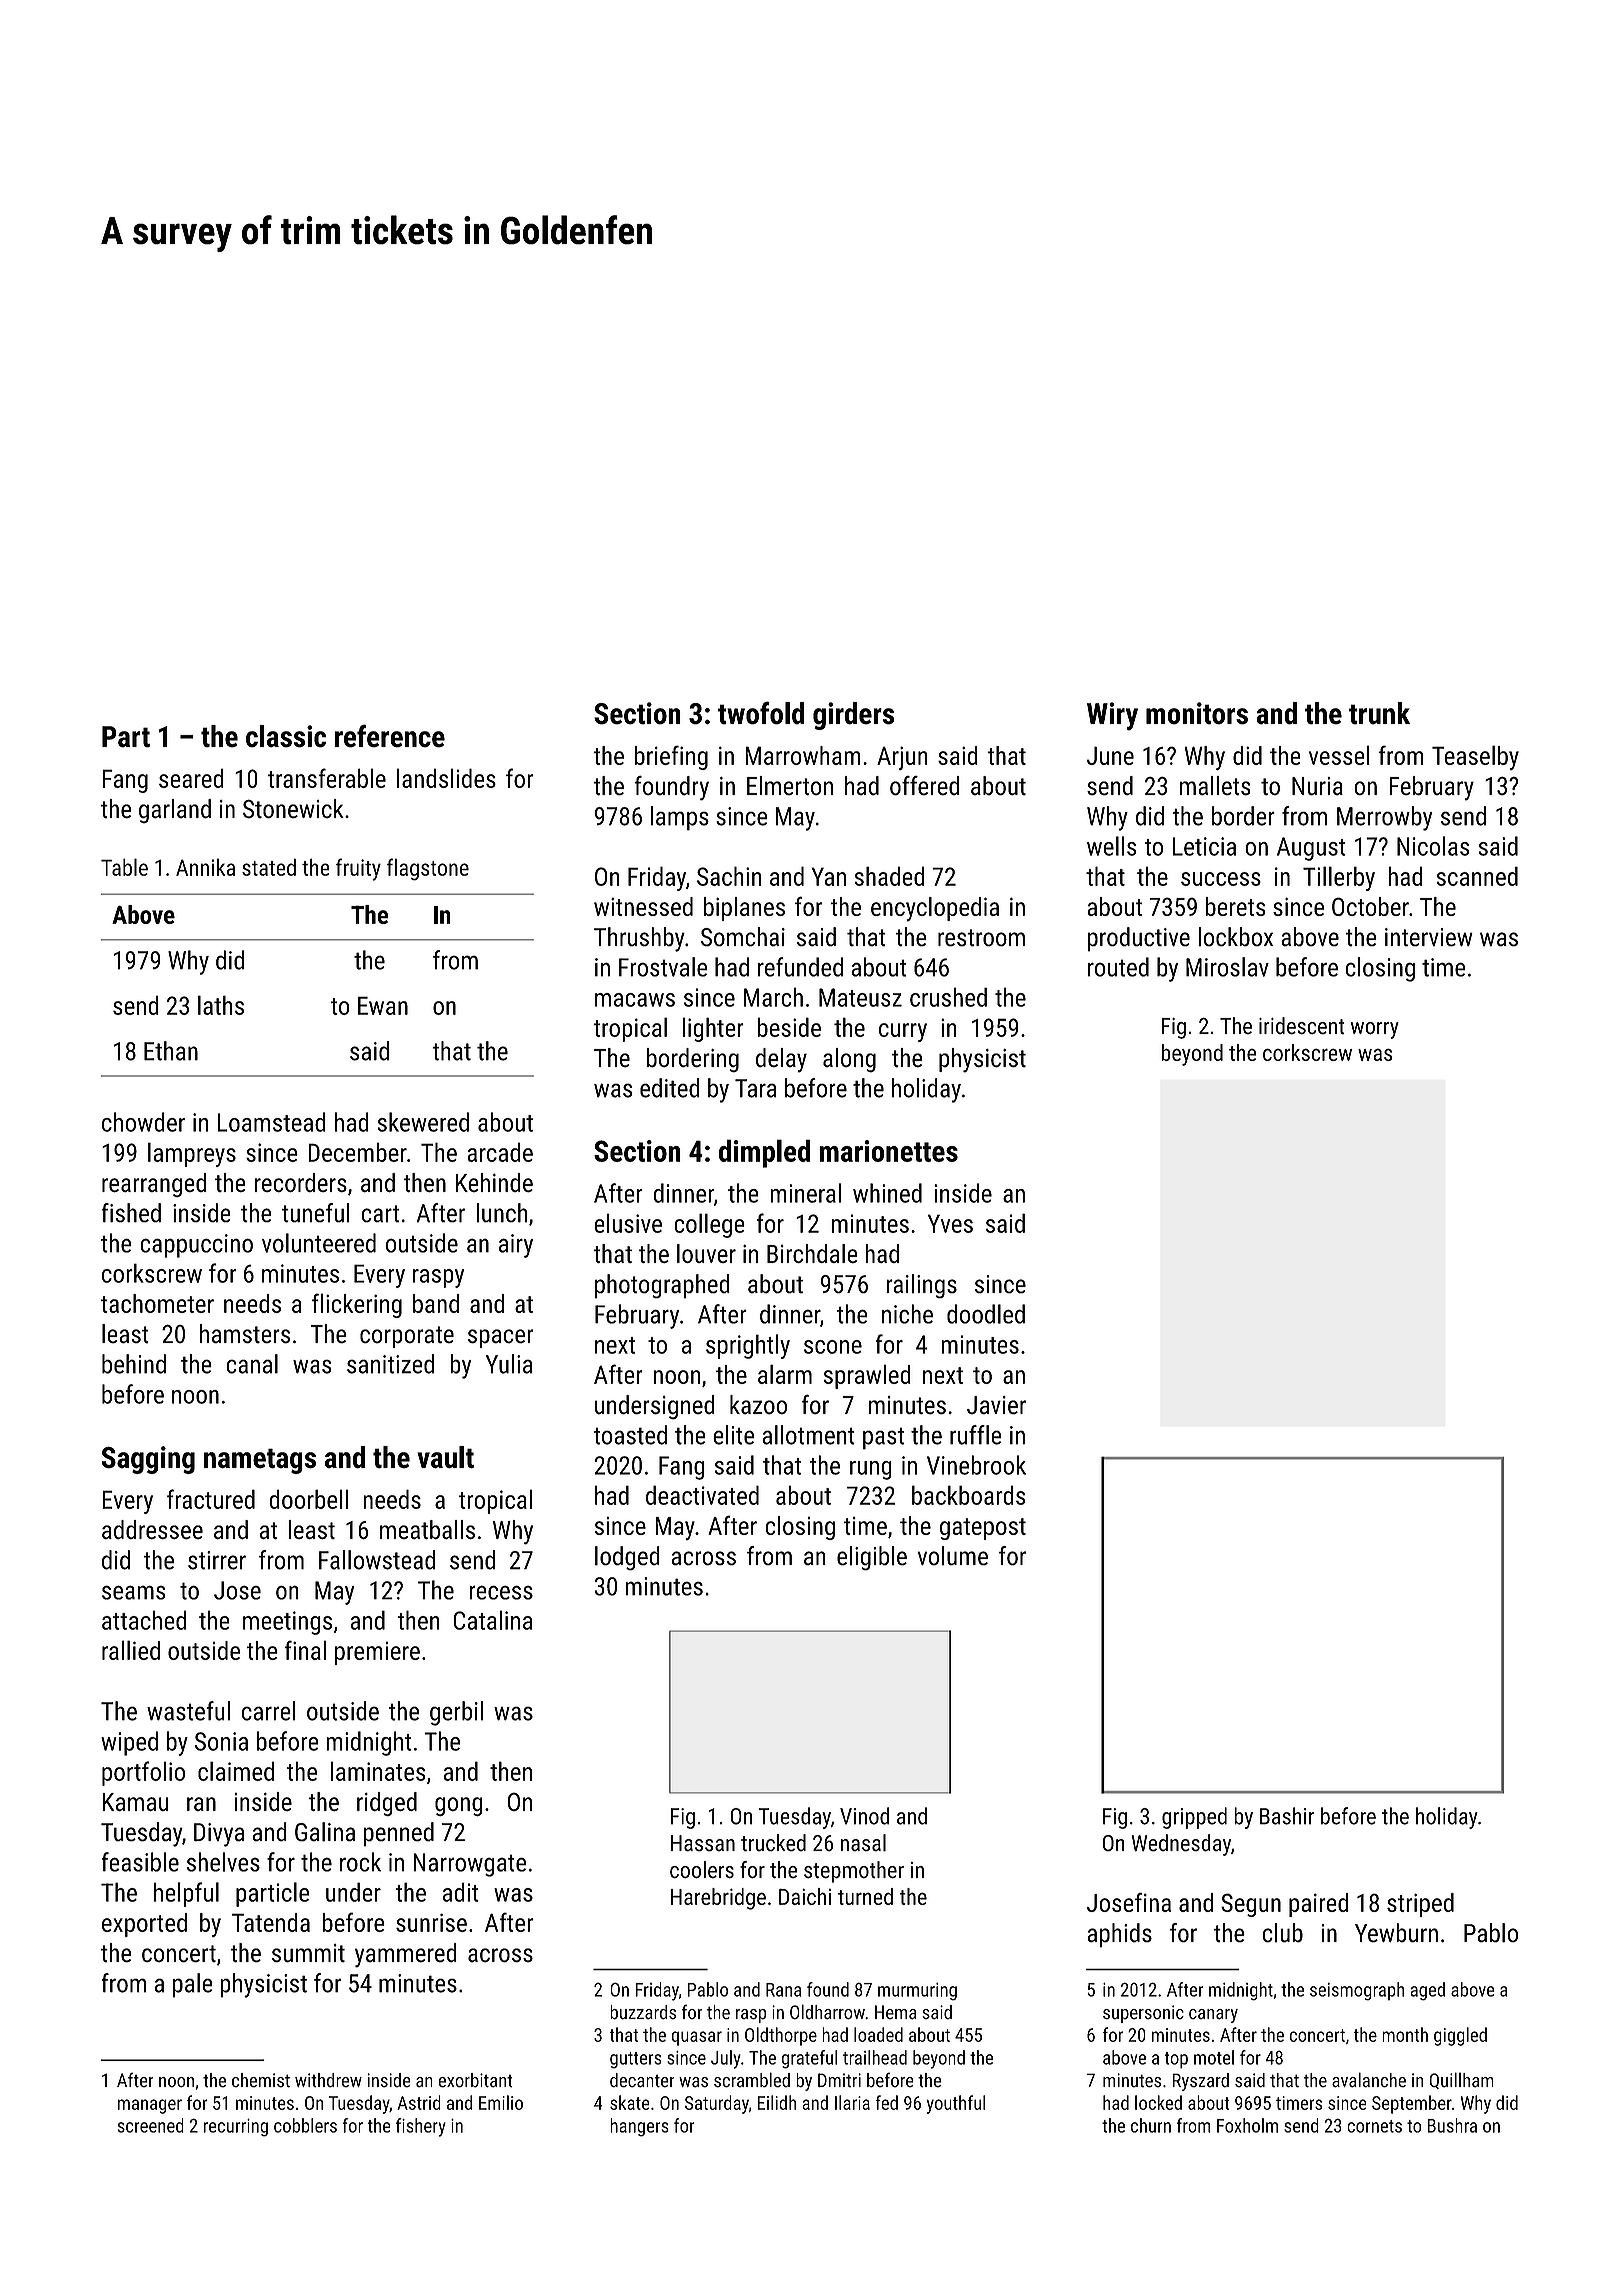 The width and height of the image is (1620, 2292). I want to click on twofold, so click(761, 713).
